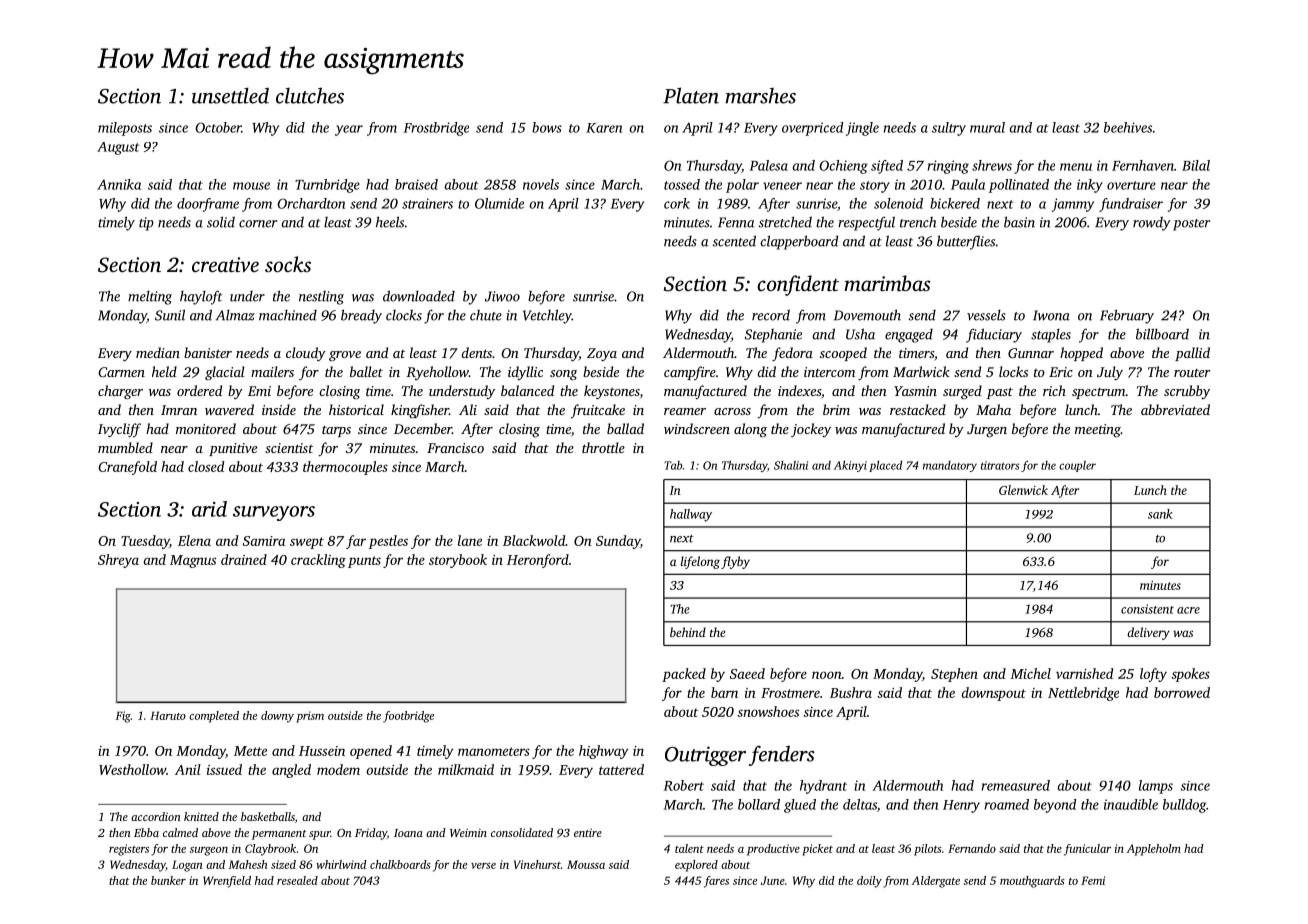 The height and width of the screenshot is (924, 1308). Describe the element at coordinates (954, 675) in the screenshot. I see `Stephen` at that location.
